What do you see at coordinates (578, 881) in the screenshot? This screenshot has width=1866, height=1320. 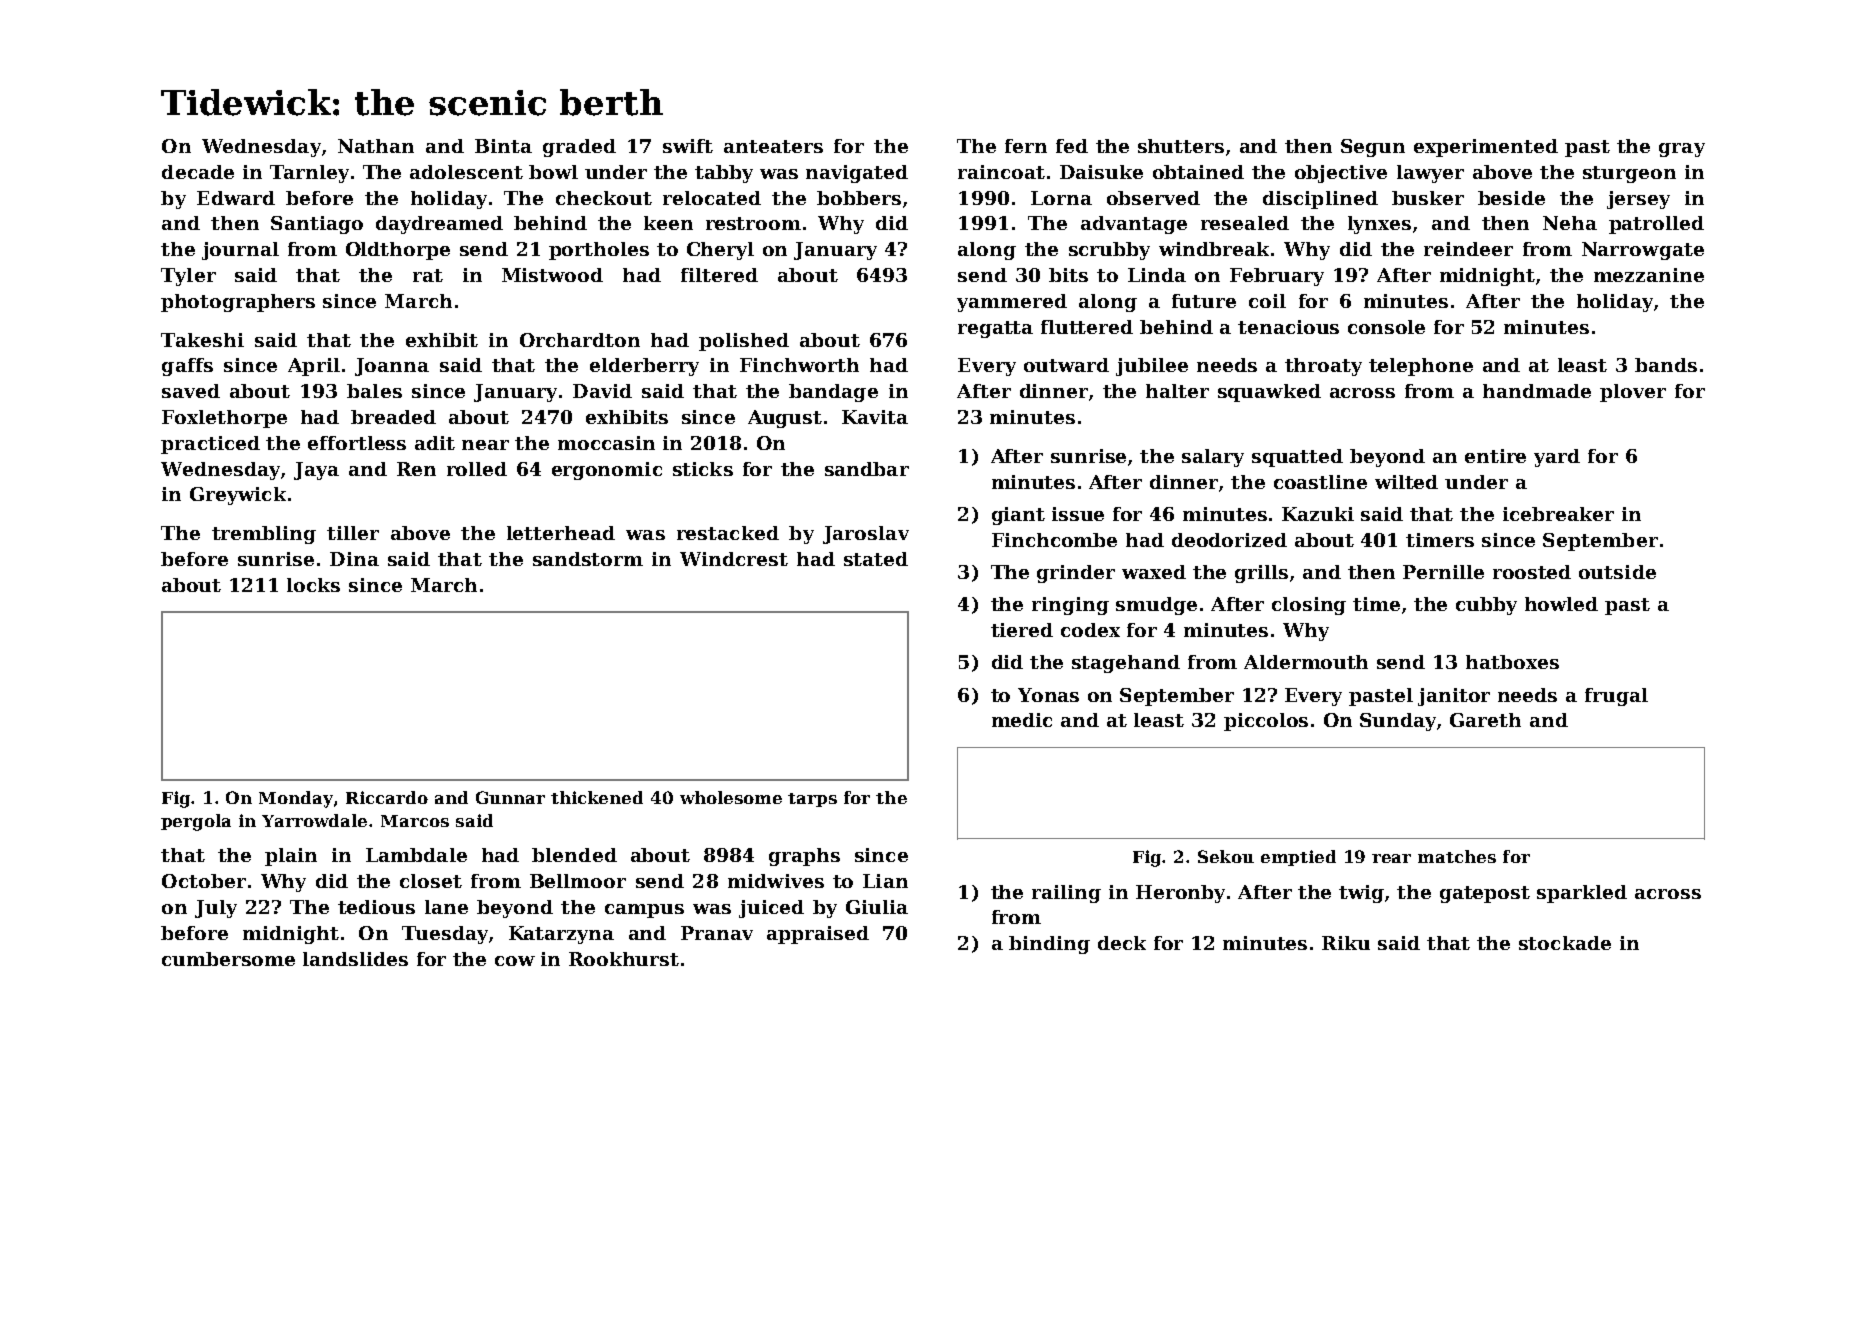 I see `Bellmoor` at bounding box center [578, 881].
